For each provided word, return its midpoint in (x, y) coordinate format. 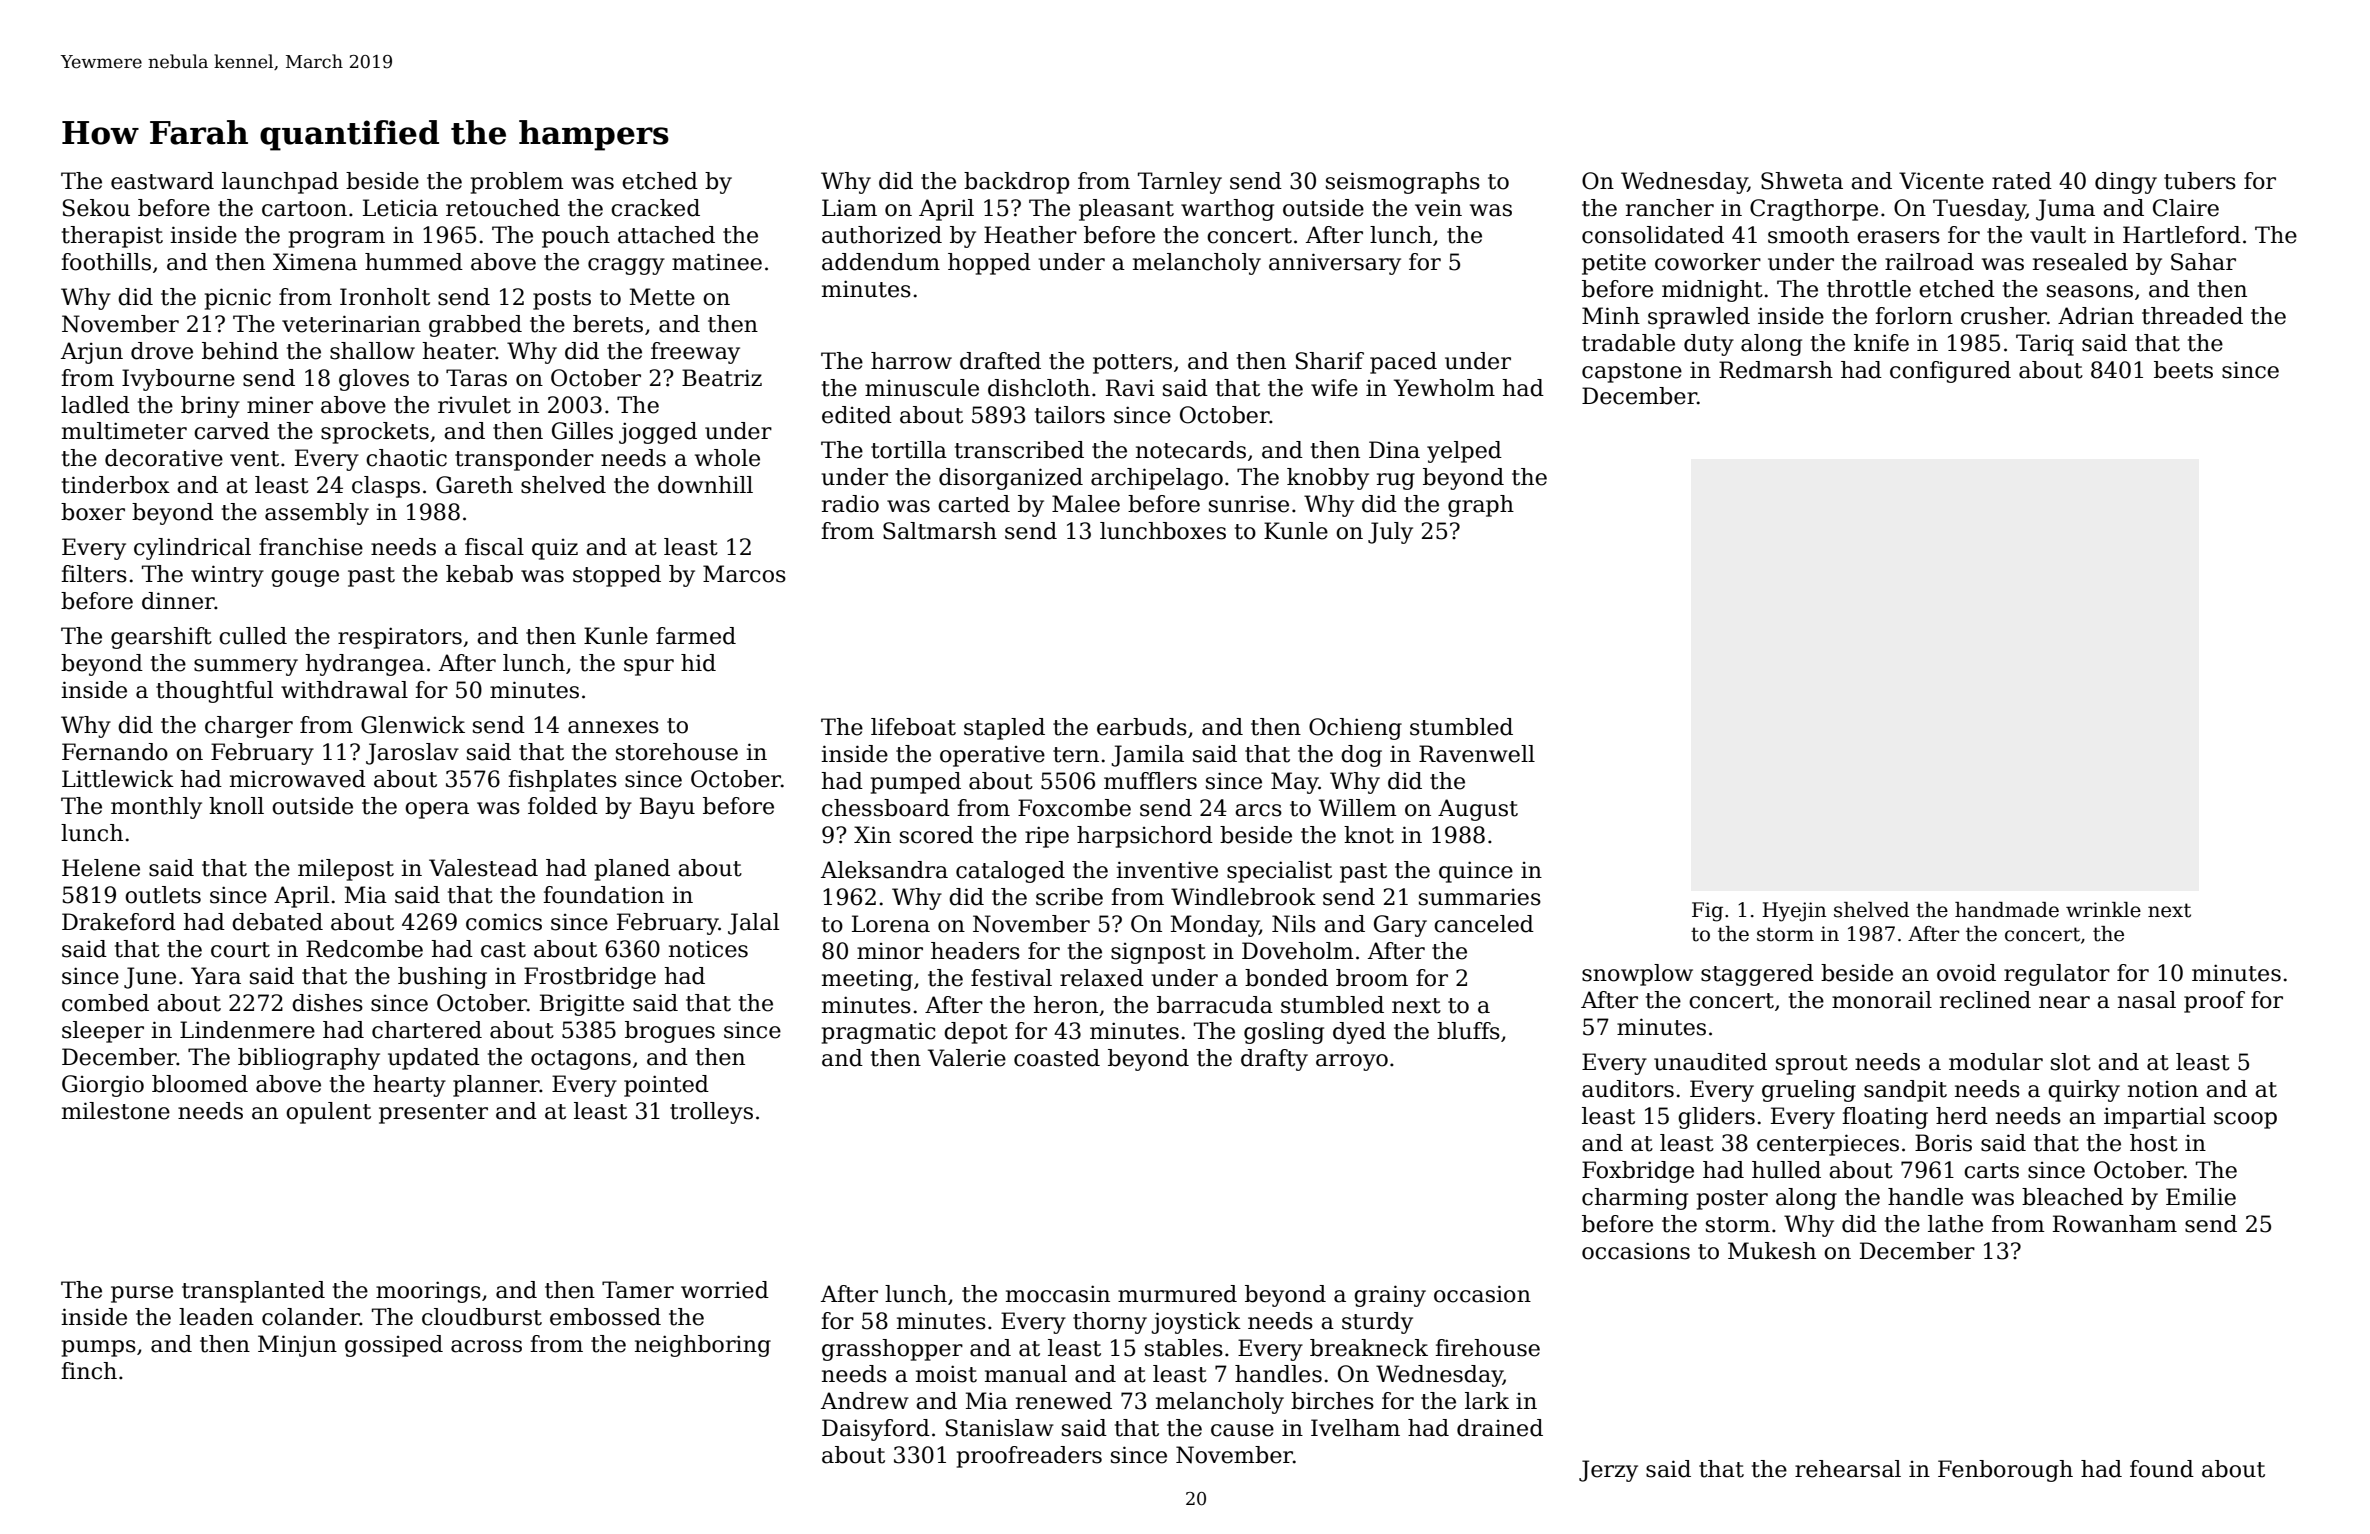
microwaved (298, 779)
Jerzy (1608, 1471)
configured (1950, 372)
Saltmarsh (940, 531)
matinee (717, 262)
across (486, 1346)
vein (1438, 208)
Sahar (2203, 262)
